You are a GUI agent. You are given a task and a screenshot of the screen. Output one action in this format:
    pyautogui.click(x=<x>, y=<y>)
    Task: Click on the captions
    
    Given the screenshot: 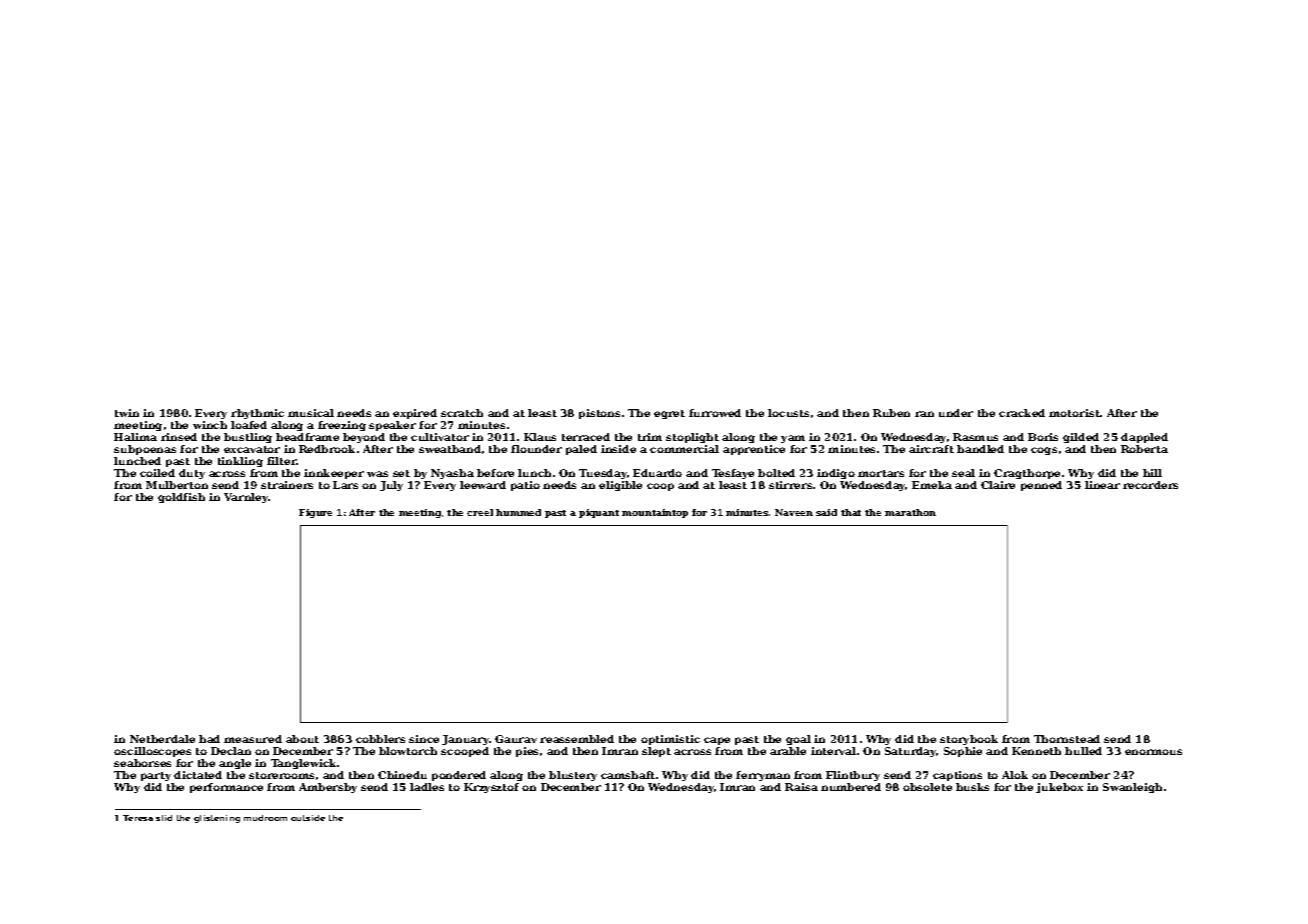 What is the action you would take?
    pyautogui.click(x=957, y=776)
